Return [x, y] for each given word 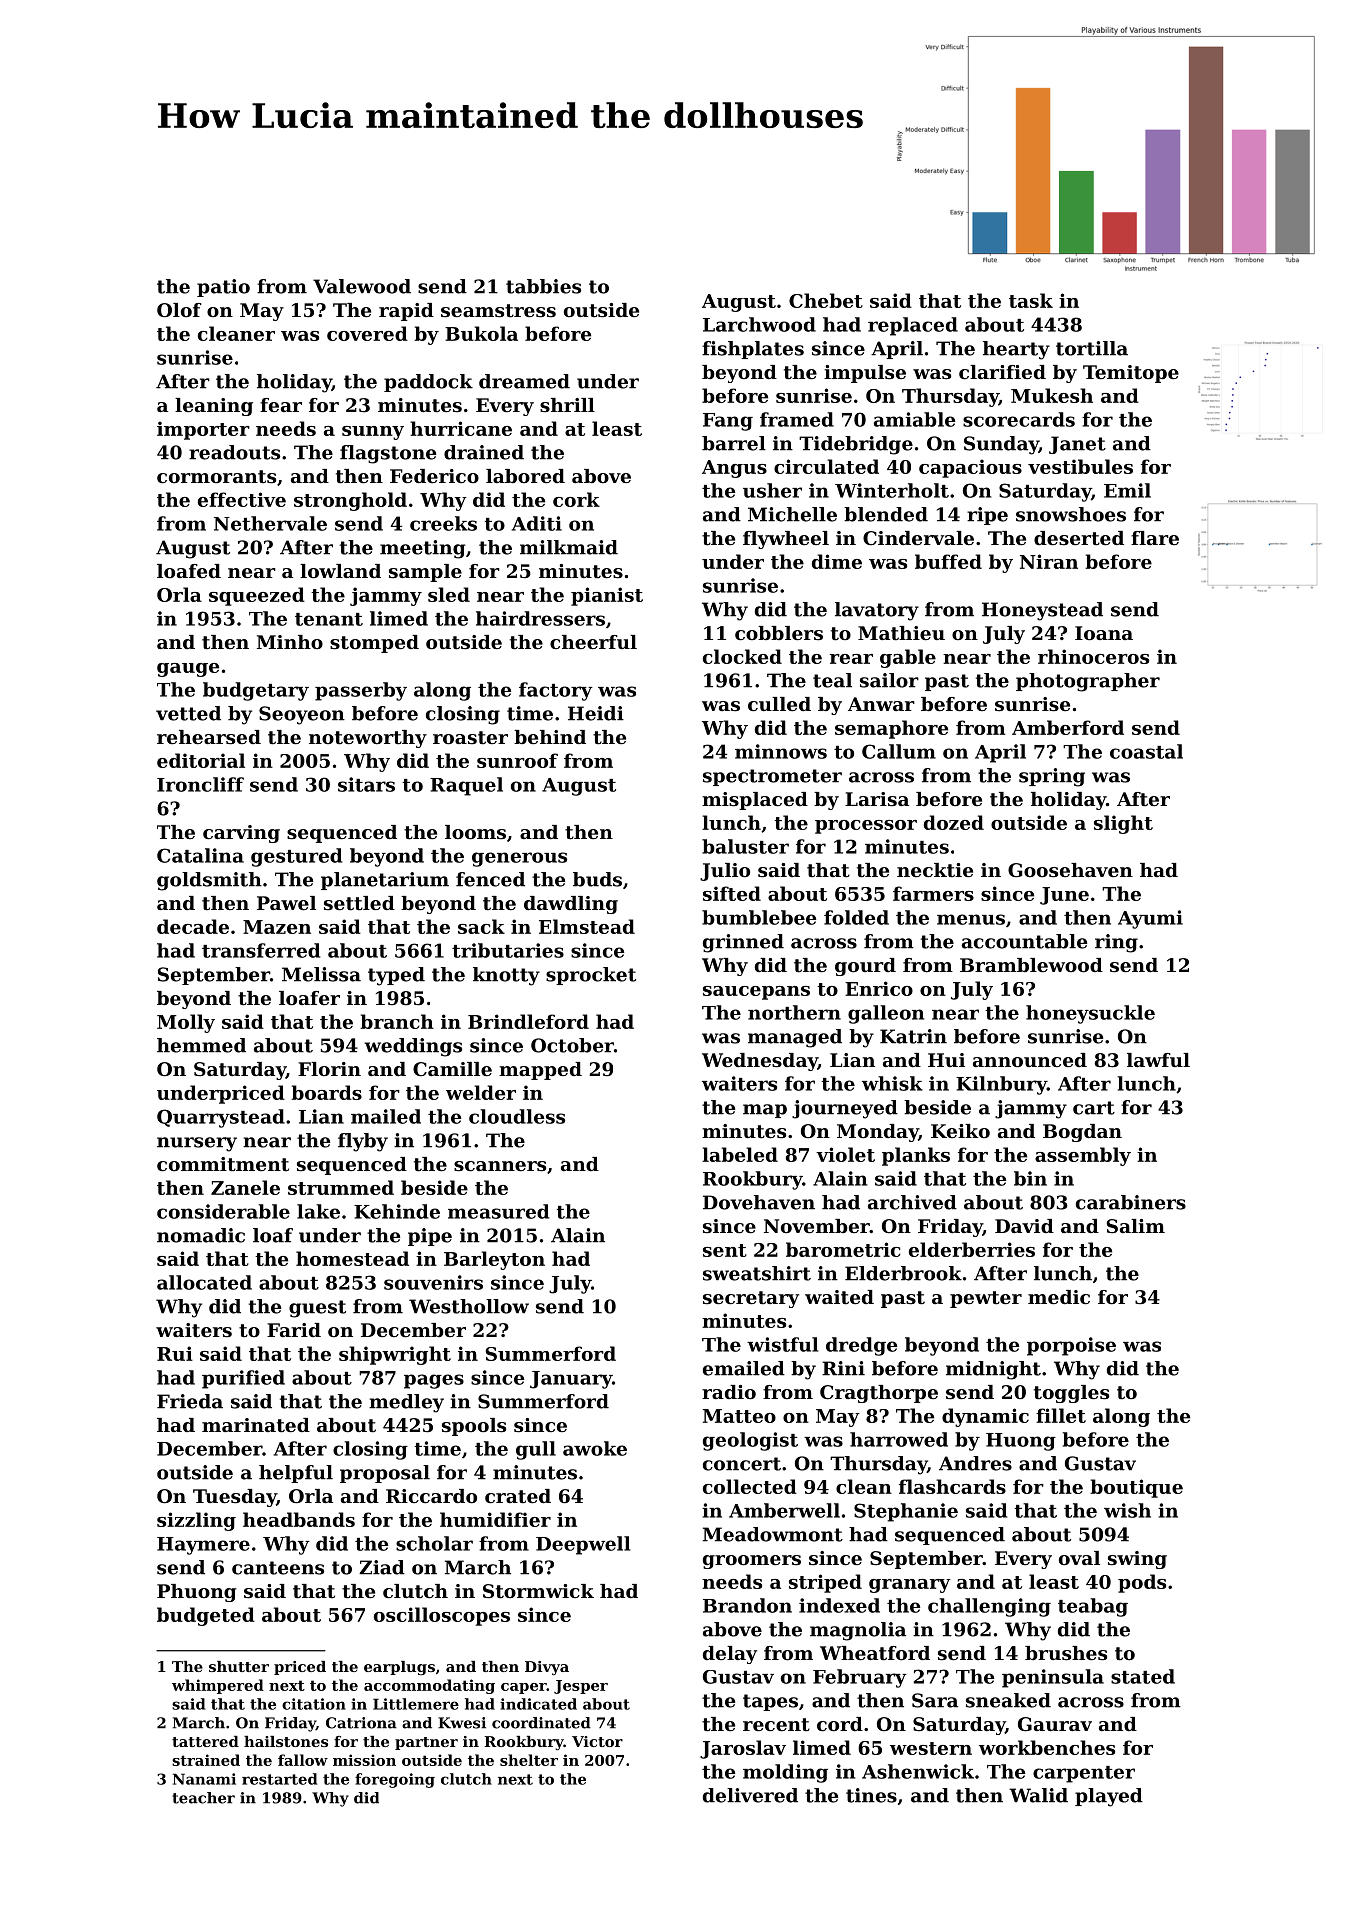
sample [425, 573]
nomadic [201, 1235]
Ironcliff [200, 784]
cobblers [779, 633]
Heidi [596, 713]
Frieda [190, 1401]
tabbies [543, 286]
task [1031, 300]
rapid [406, 312]
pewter [986, 1299]
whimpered [218, 1686]
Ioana [1104, 633]
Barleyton [494, 1260]
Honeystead [1042, 611]
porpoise [1071, 1346]
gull [536, 1450]
